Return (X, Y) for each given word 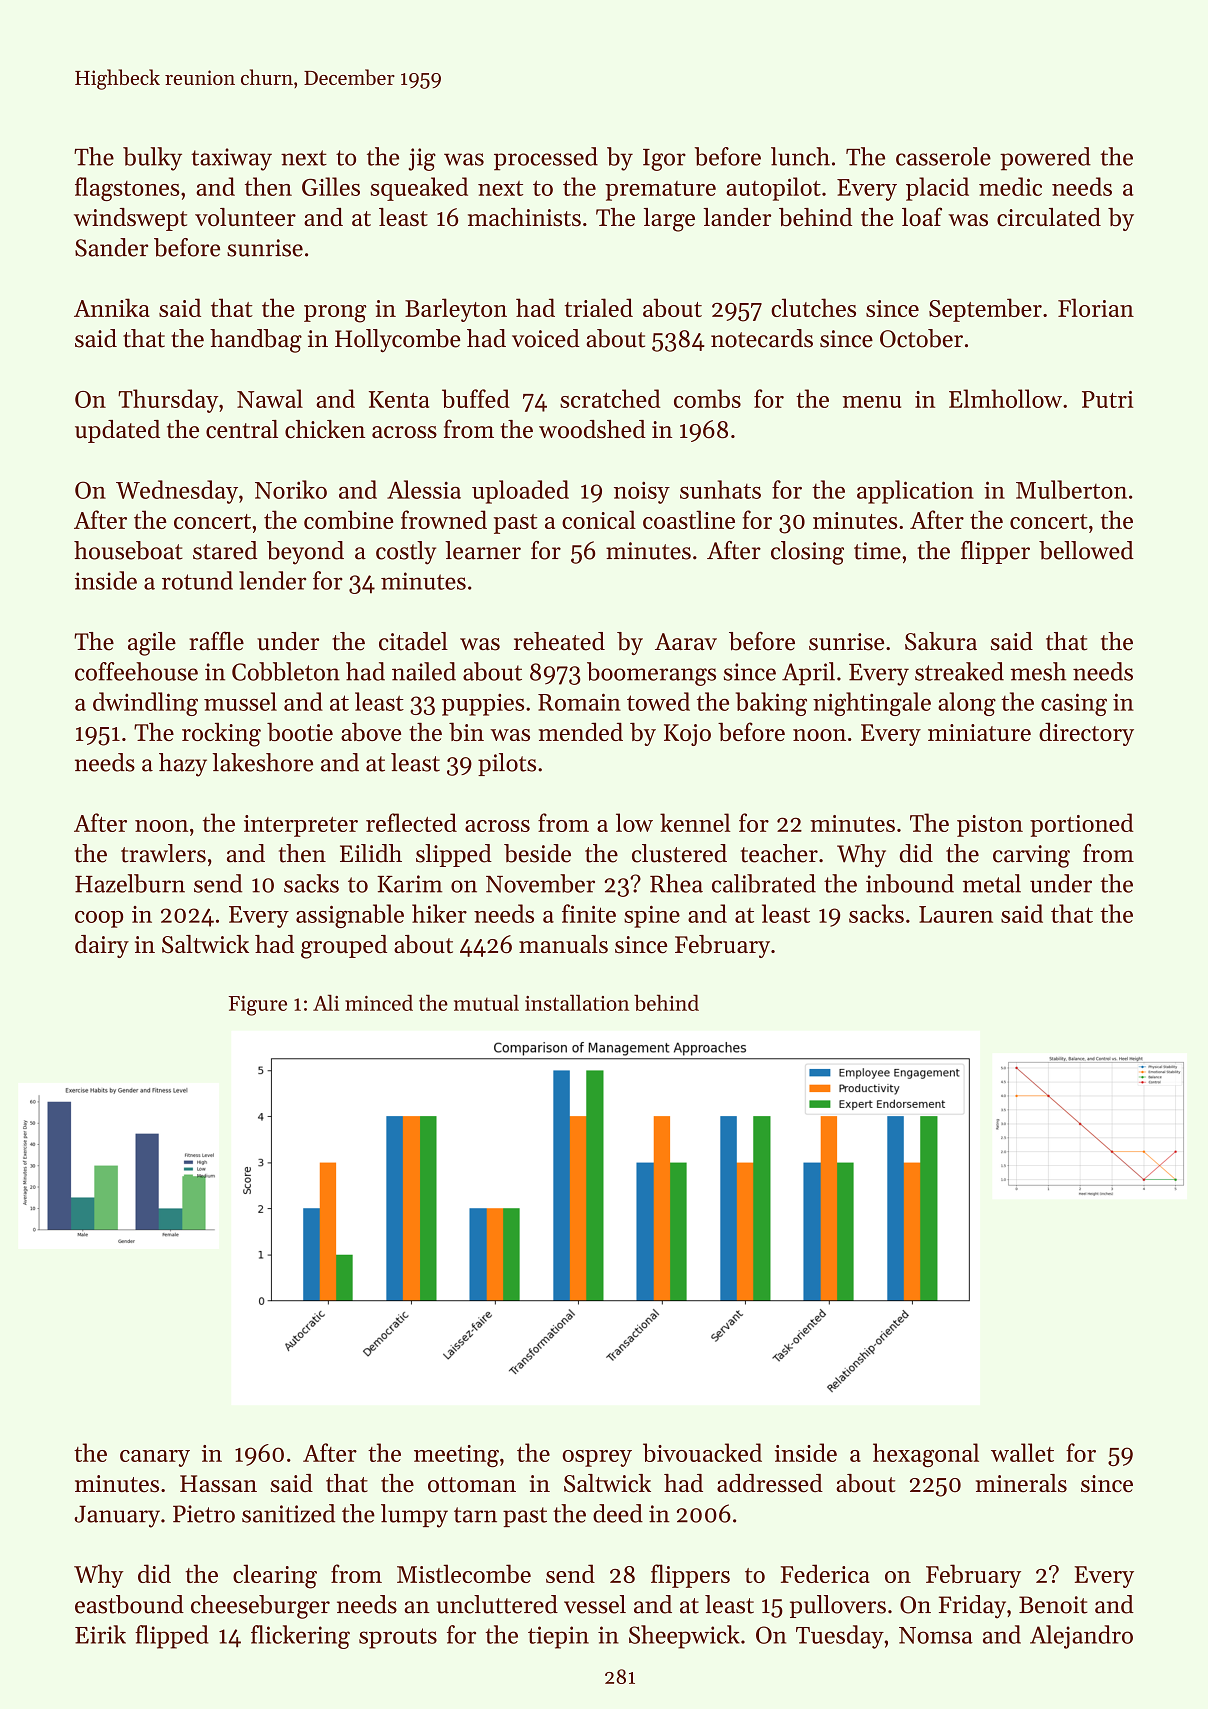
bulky (152, 159)
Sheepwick (684, 1637)
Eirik (100, 1634)
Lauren (956, 914)
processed (546, 159)
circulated (1049, 217)
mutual (486, 1002)
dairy (102, 946)
